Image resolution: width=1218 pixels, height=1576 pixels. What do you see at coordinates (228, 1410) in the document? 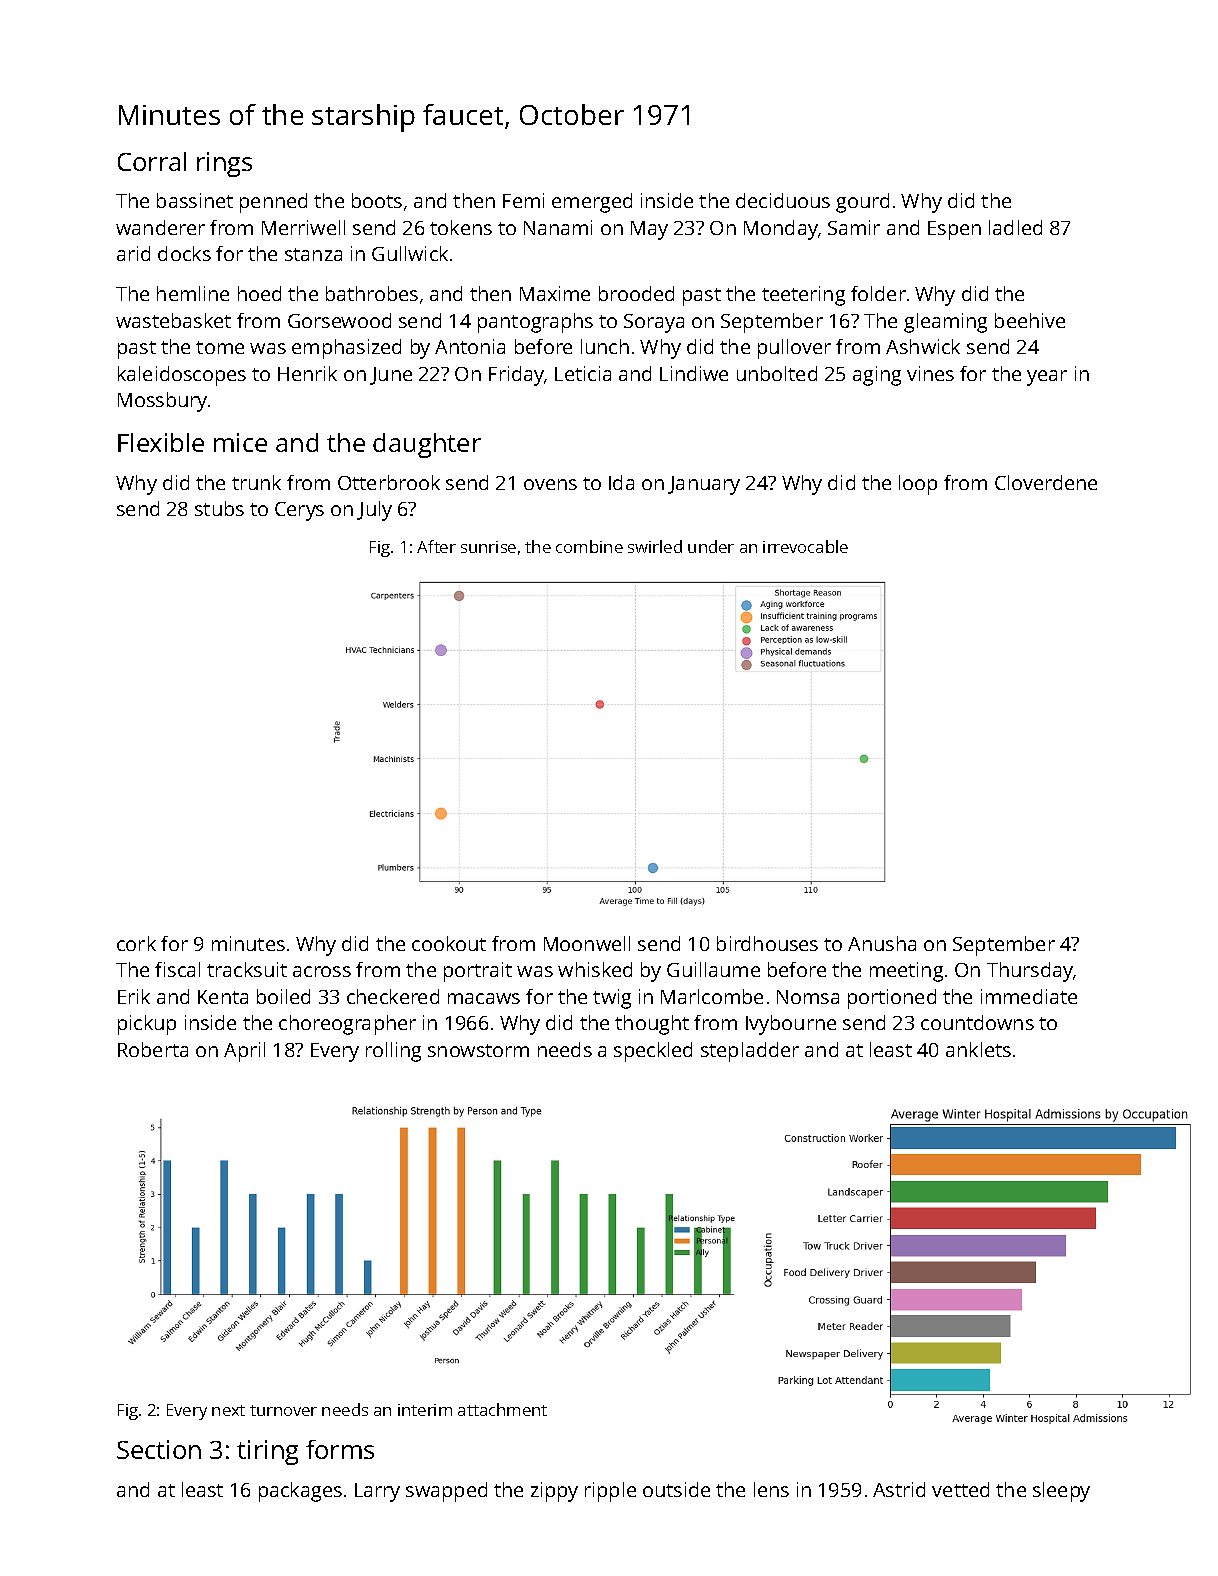
I see `next` at bounding box center [228, 1410].
